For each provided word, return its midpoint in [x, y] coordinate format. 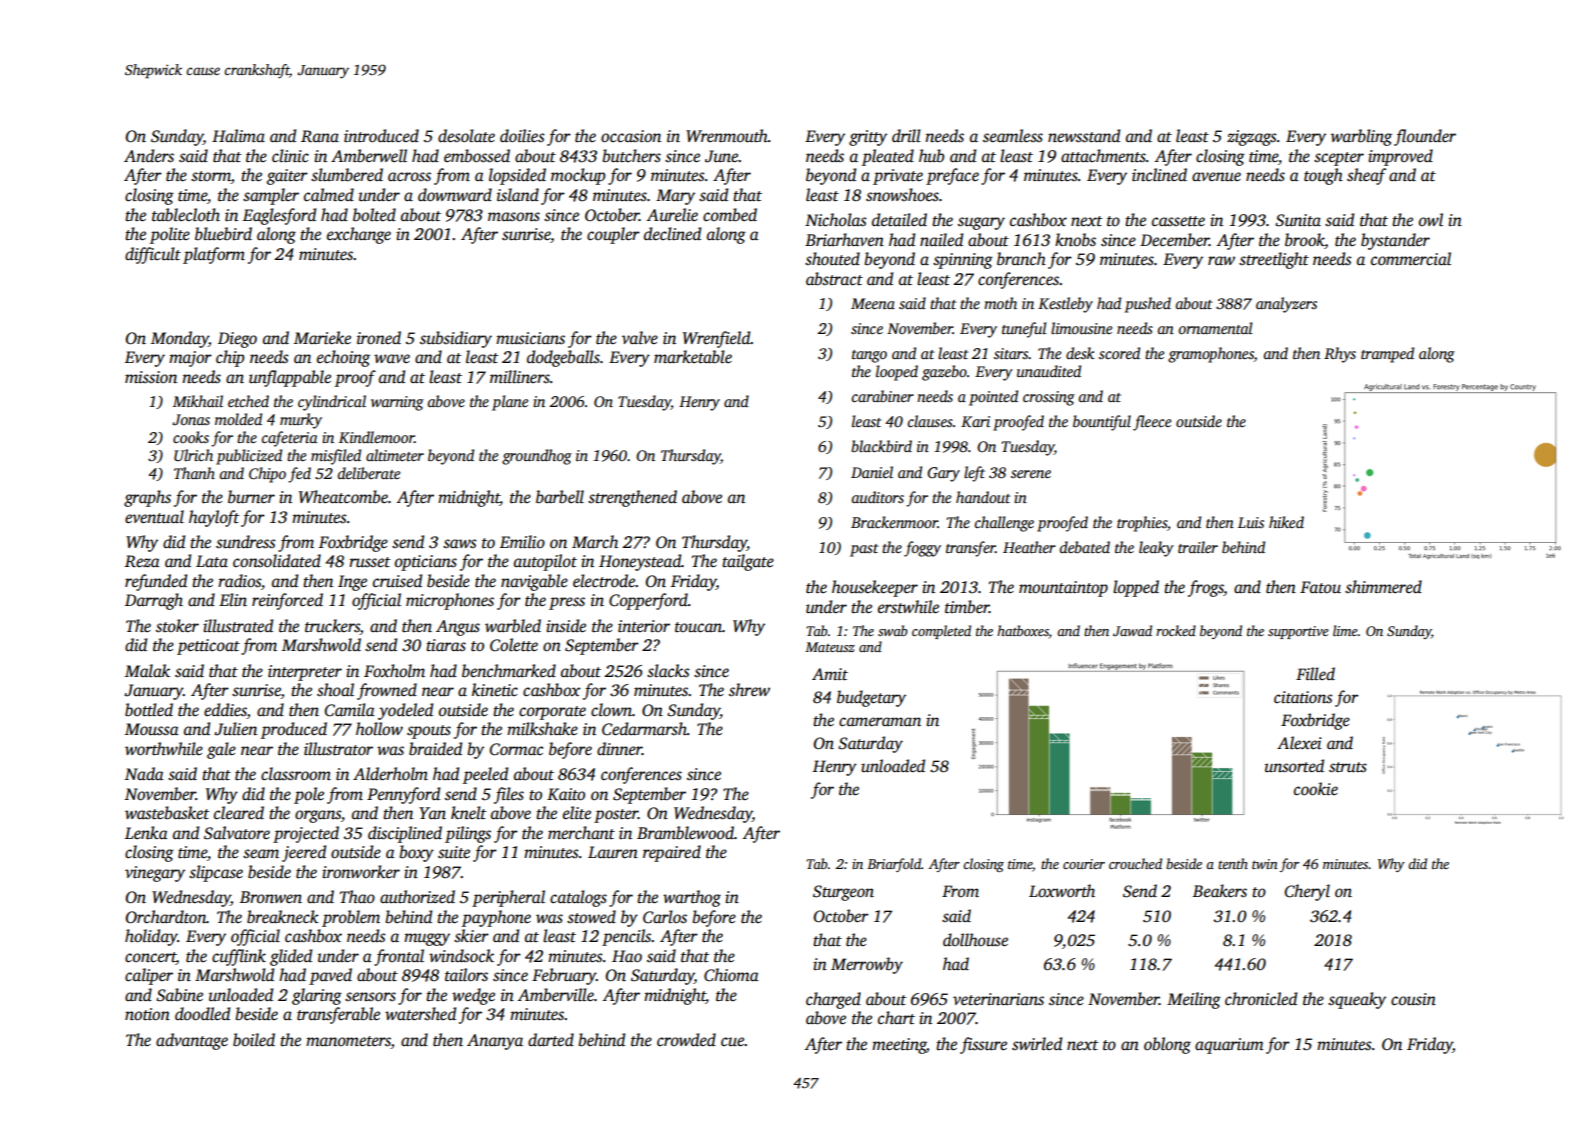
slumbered [347, 175]
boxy [416, 853]
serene [1031, 474]
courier [1084, 864]
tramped [1387, 355]
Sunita [1298, 220]
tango [869, 356]
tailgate [748, 562]
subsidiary [456, 339]
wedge [473, 996]
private [898, 177]
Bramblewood [685, 833]
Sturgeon [843, 893]
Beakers [1220, 891]
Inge [352, 583]
